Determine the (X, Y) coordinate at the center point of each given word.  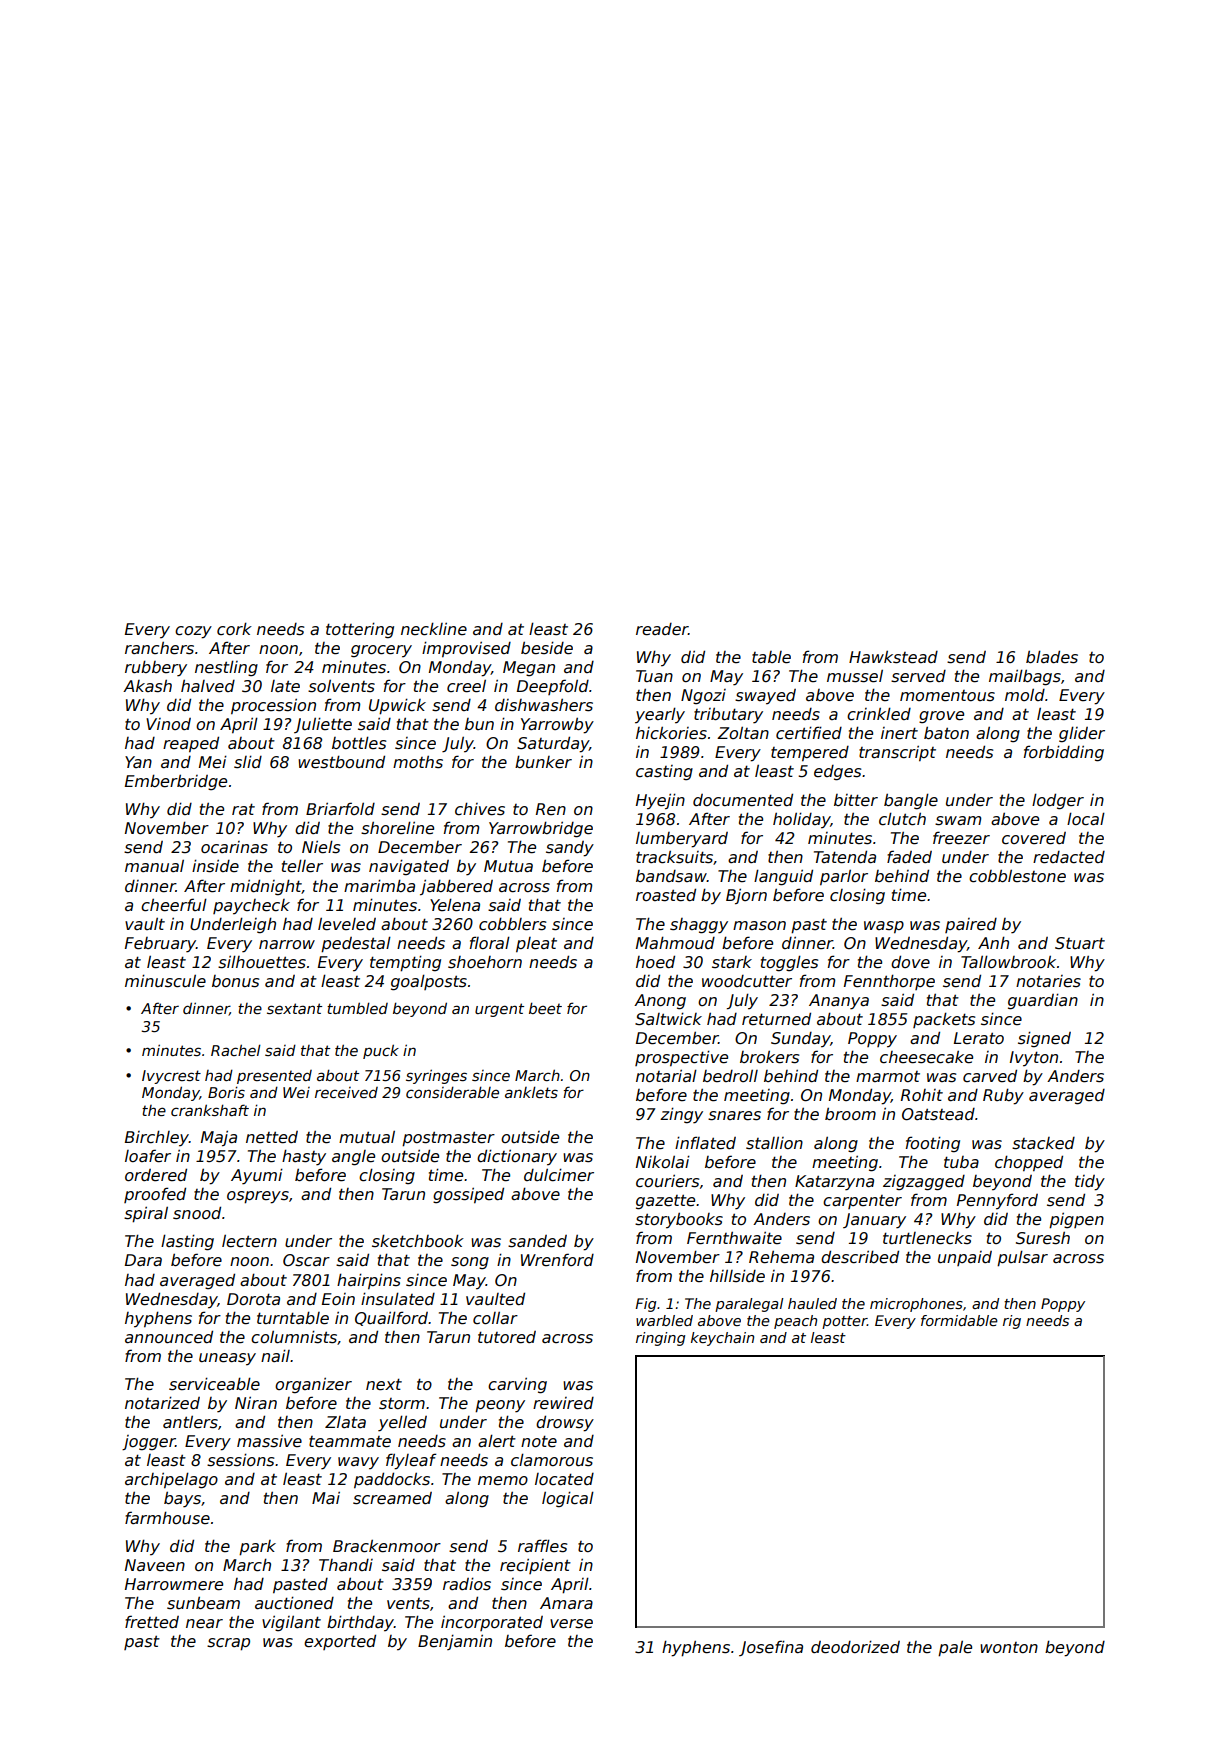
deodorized (855, 1647)
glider (1082, 734)
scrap (228, 1644)
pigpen (1076, 1220)
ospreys (258, 1197)
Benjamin (455, 1642)
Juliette (323, 725)
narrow (287, 944)
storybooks (679, 1220)
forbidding (1064, 753)
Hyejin (660, 801)
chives (480, 809)
